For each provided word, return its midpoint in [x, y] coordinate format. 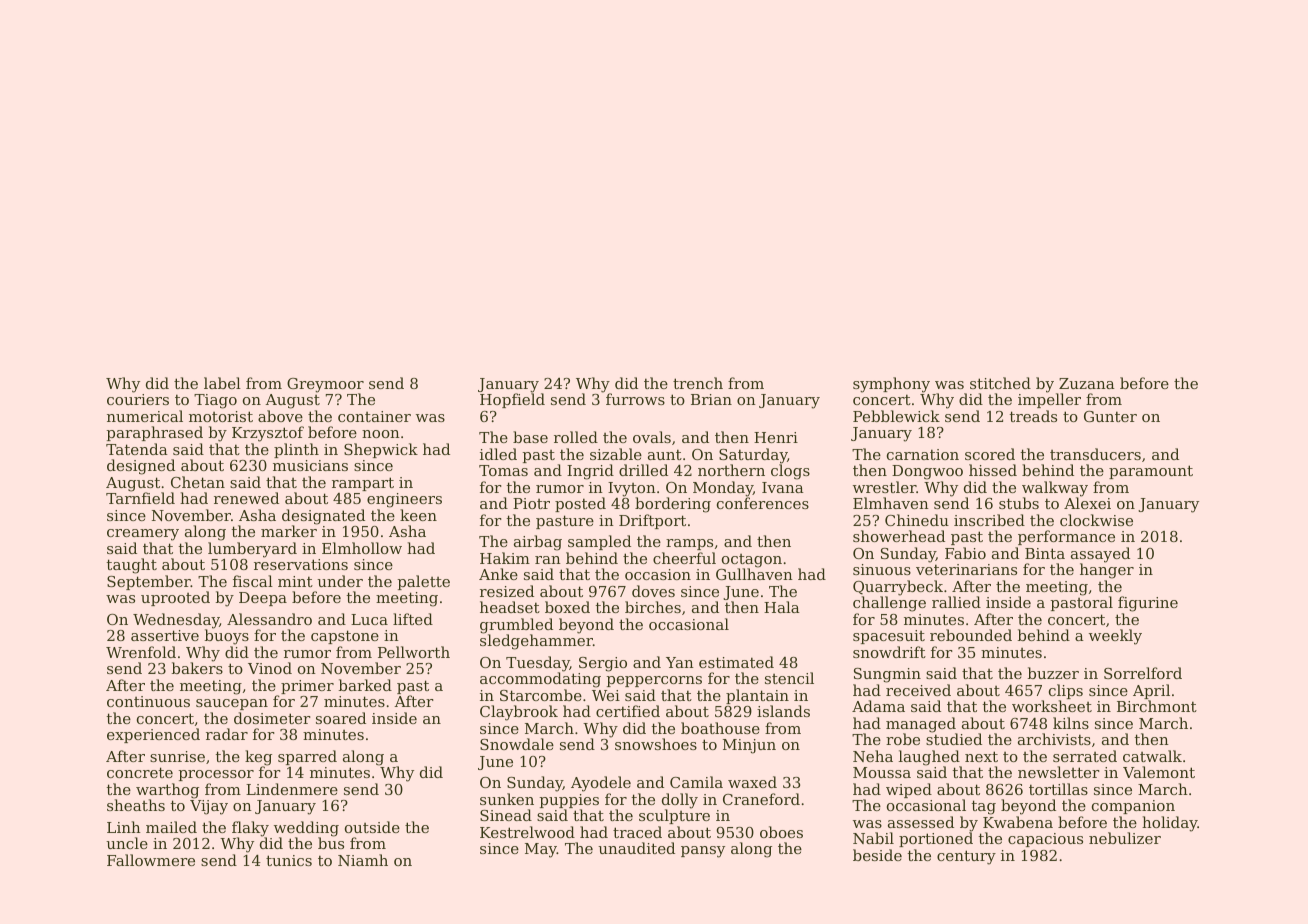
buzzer [1053, 673]
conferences [763, 503]
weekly [1115, 637]
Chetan [198, 482]
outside [372, 827]
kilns [1071, 723]
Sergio [603, 664]
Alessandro [269, 619]
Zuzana [1087, 383]
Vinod [270, 668]
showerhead [899, 536]
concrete [140, 772]
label [222, 383]
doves [653, 591]
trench [698, 383]
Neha [873, 756]
